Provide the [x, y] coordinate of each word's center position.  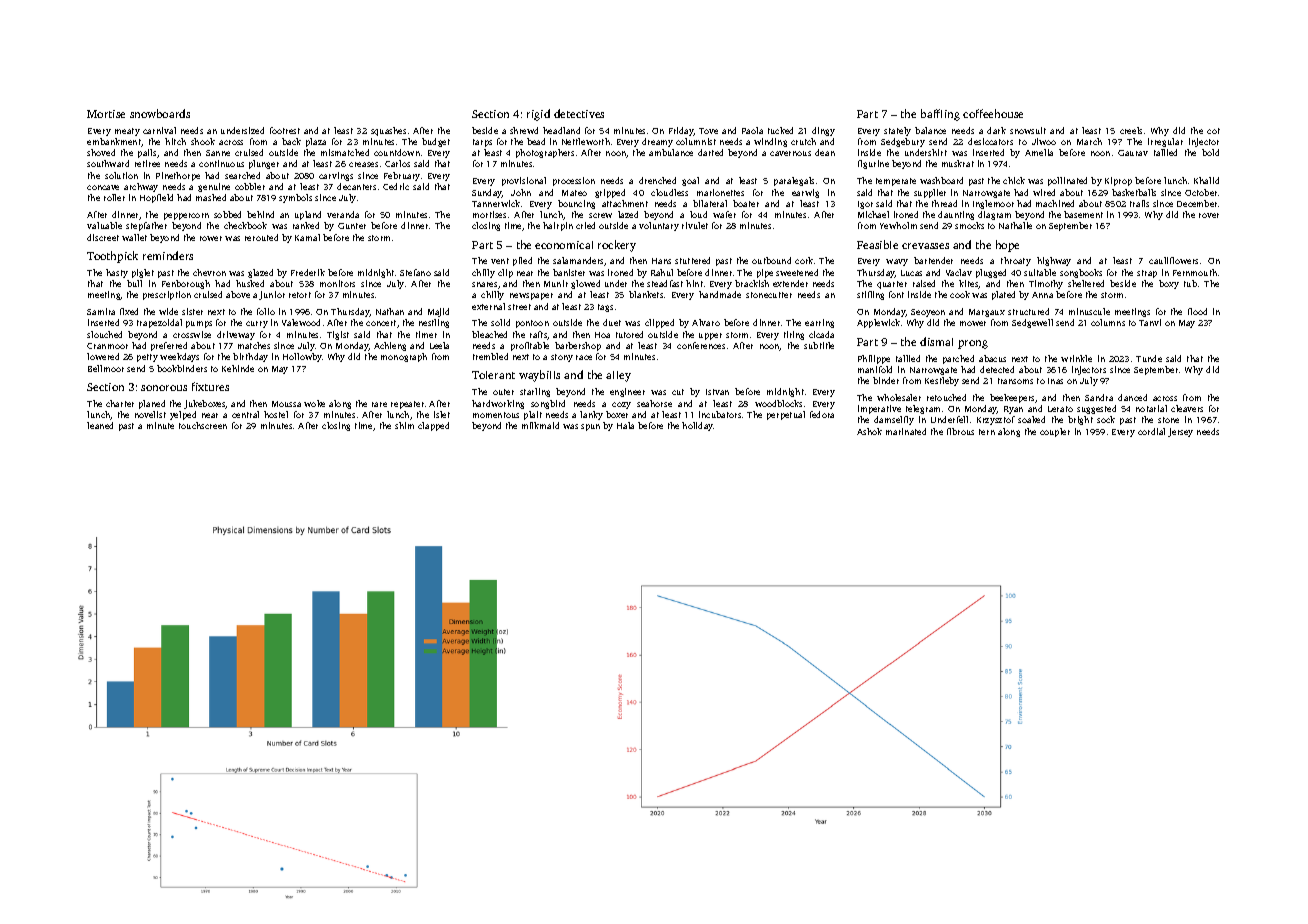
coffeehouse [993, 113]
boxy [1169, 284]
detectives [579, 113]
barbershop [578, 346]
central [245, 414]
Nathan [390, 311]
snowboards [160, 113]
